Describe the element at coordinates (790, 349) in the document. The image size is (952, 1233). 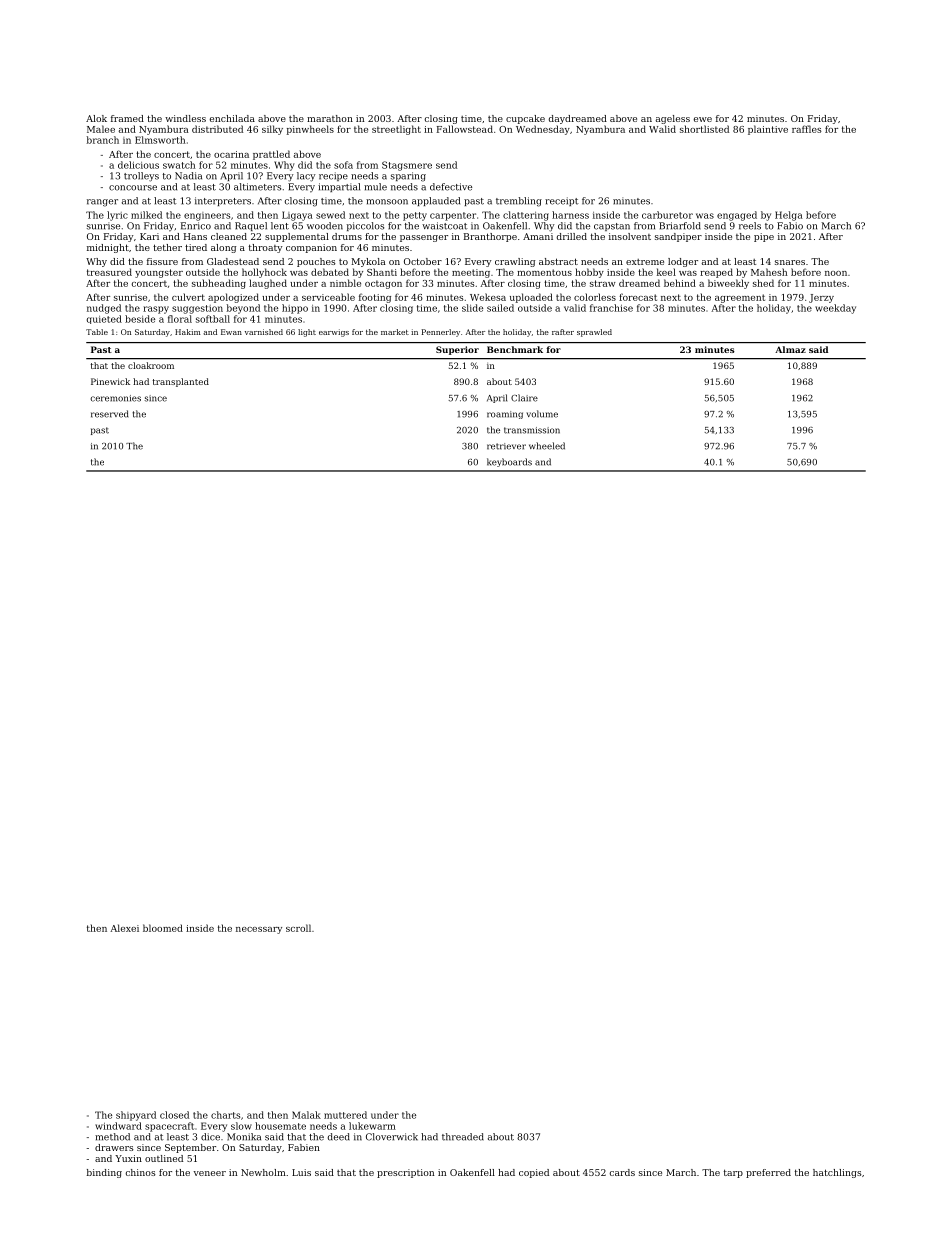
I see `Almaz` at that location.
